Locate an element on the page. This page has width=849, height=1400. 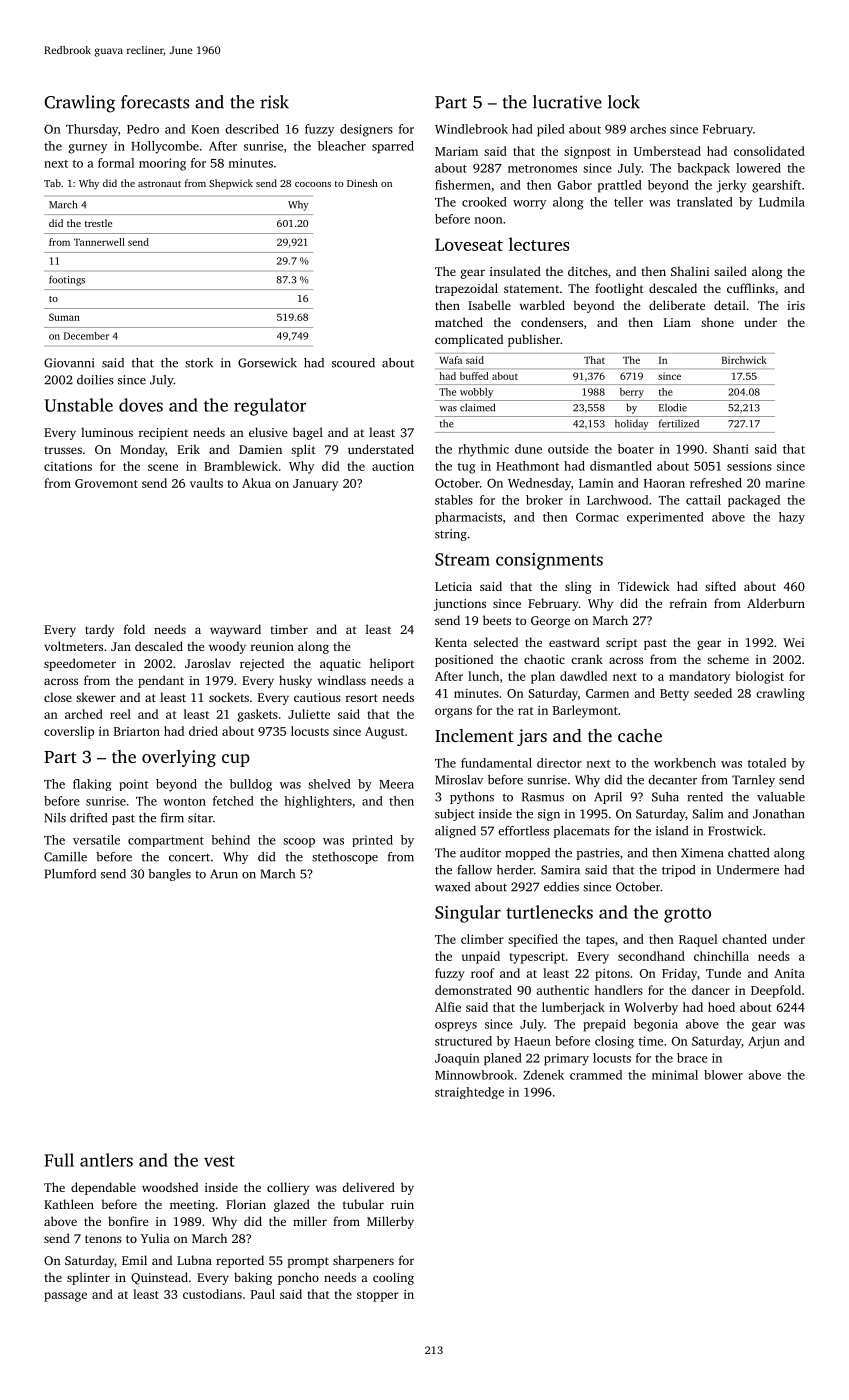
coverslip is located at coordinates (69, 732).
